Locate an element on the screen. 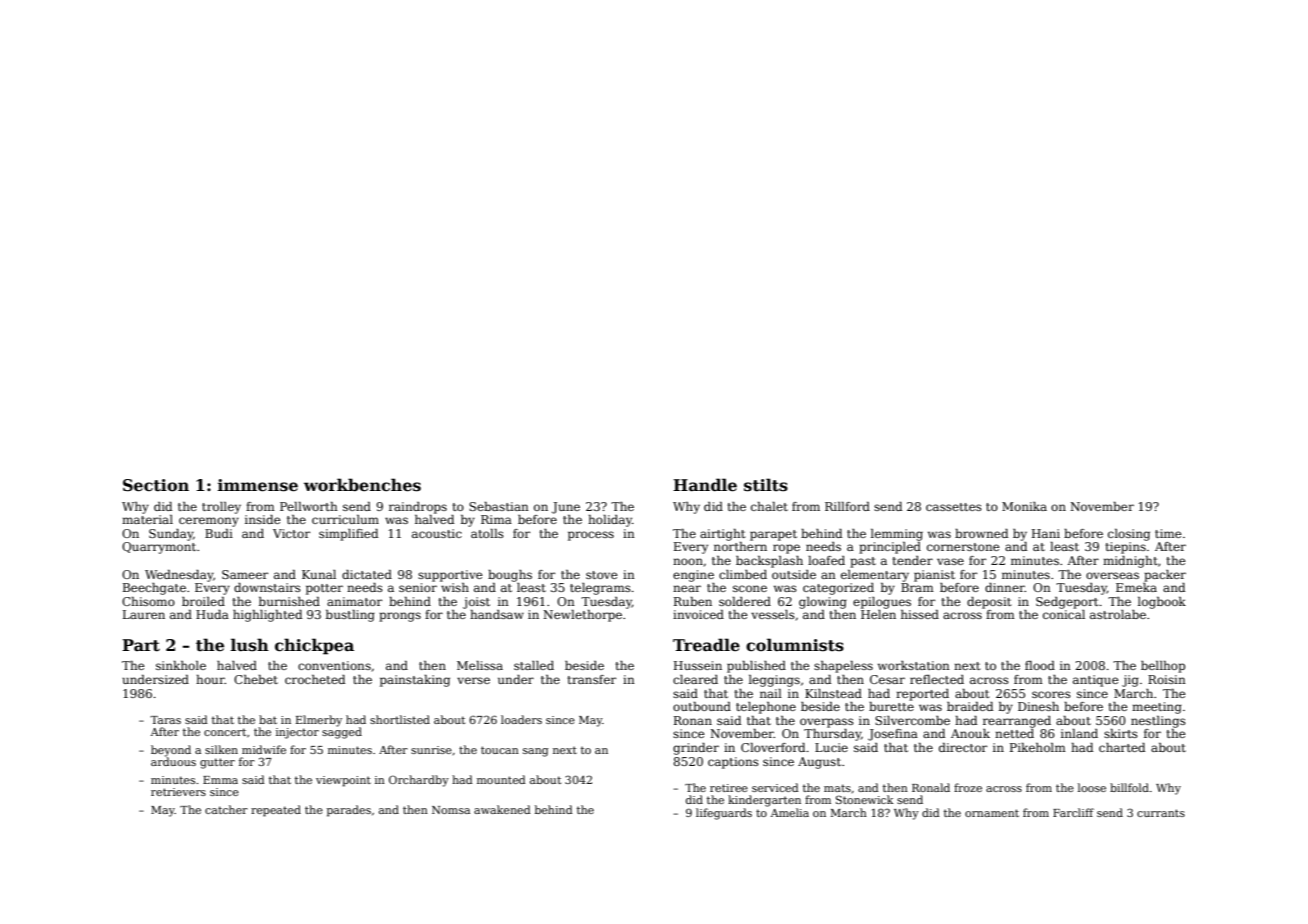  atolls is located at coordinates (487, 533).
